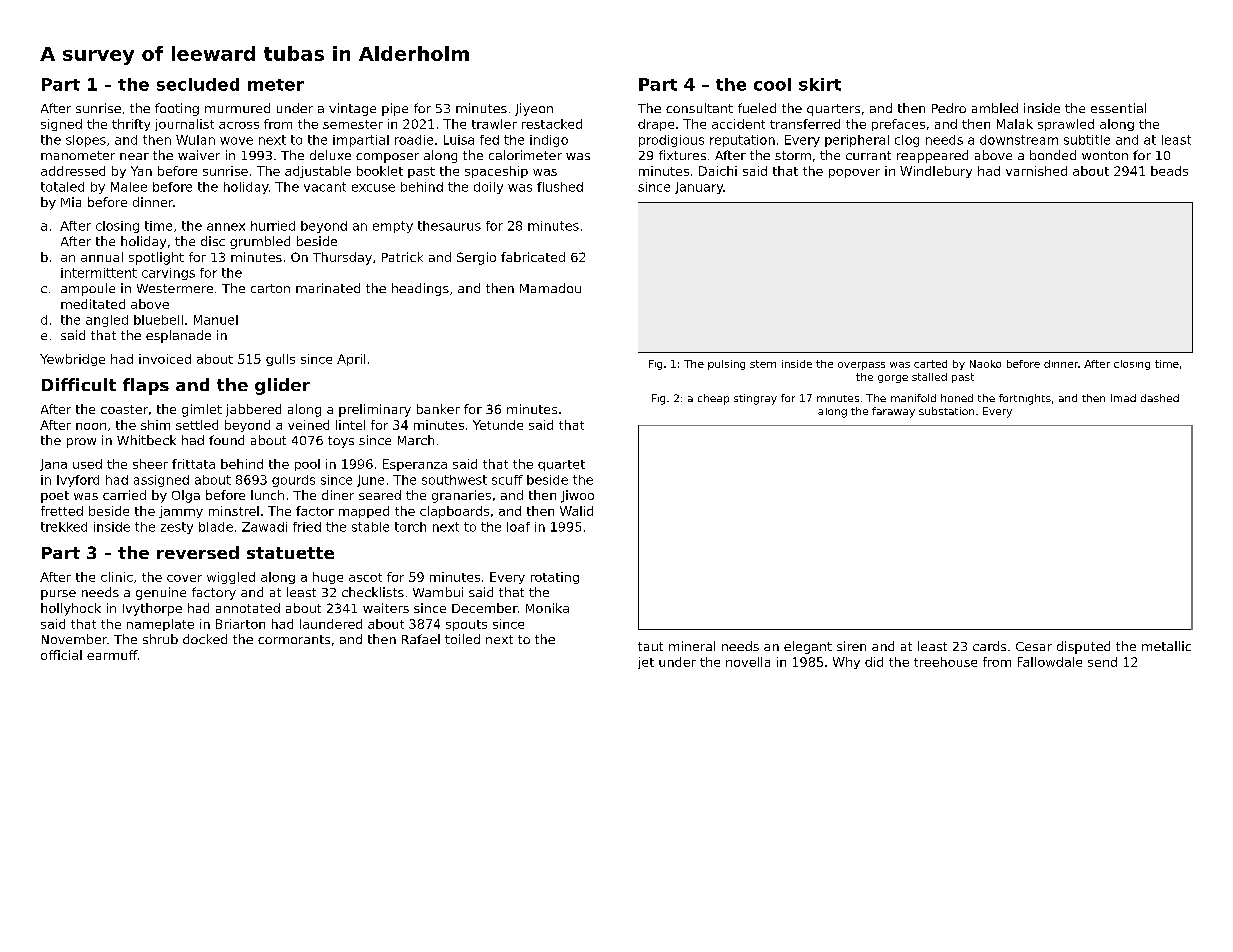  What do you see at coordinates (496, 172) in the image?
I see `spaceship` at bounding box center [496, 172].
